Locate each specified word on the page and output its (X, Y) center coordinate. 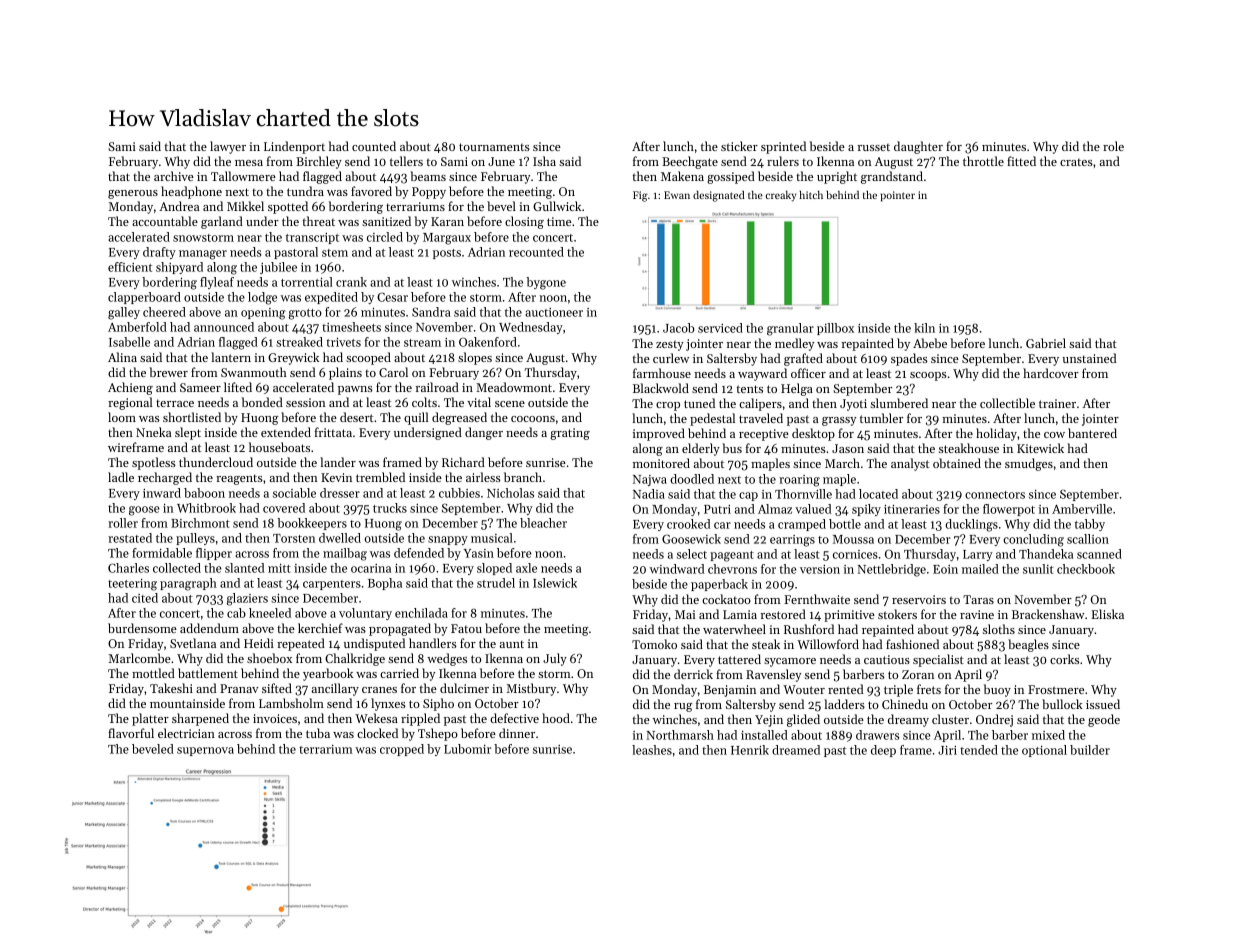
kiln (924, 328)
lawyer (228, 147)
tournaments (494, 147)
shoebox (269, 658)
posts (447, 254)
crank (351, 282)
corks (1064, 659)
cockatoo (726, 599)
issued (1103, 704)
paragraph (188, 584)
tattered (739, 659)
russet (874, 147)
